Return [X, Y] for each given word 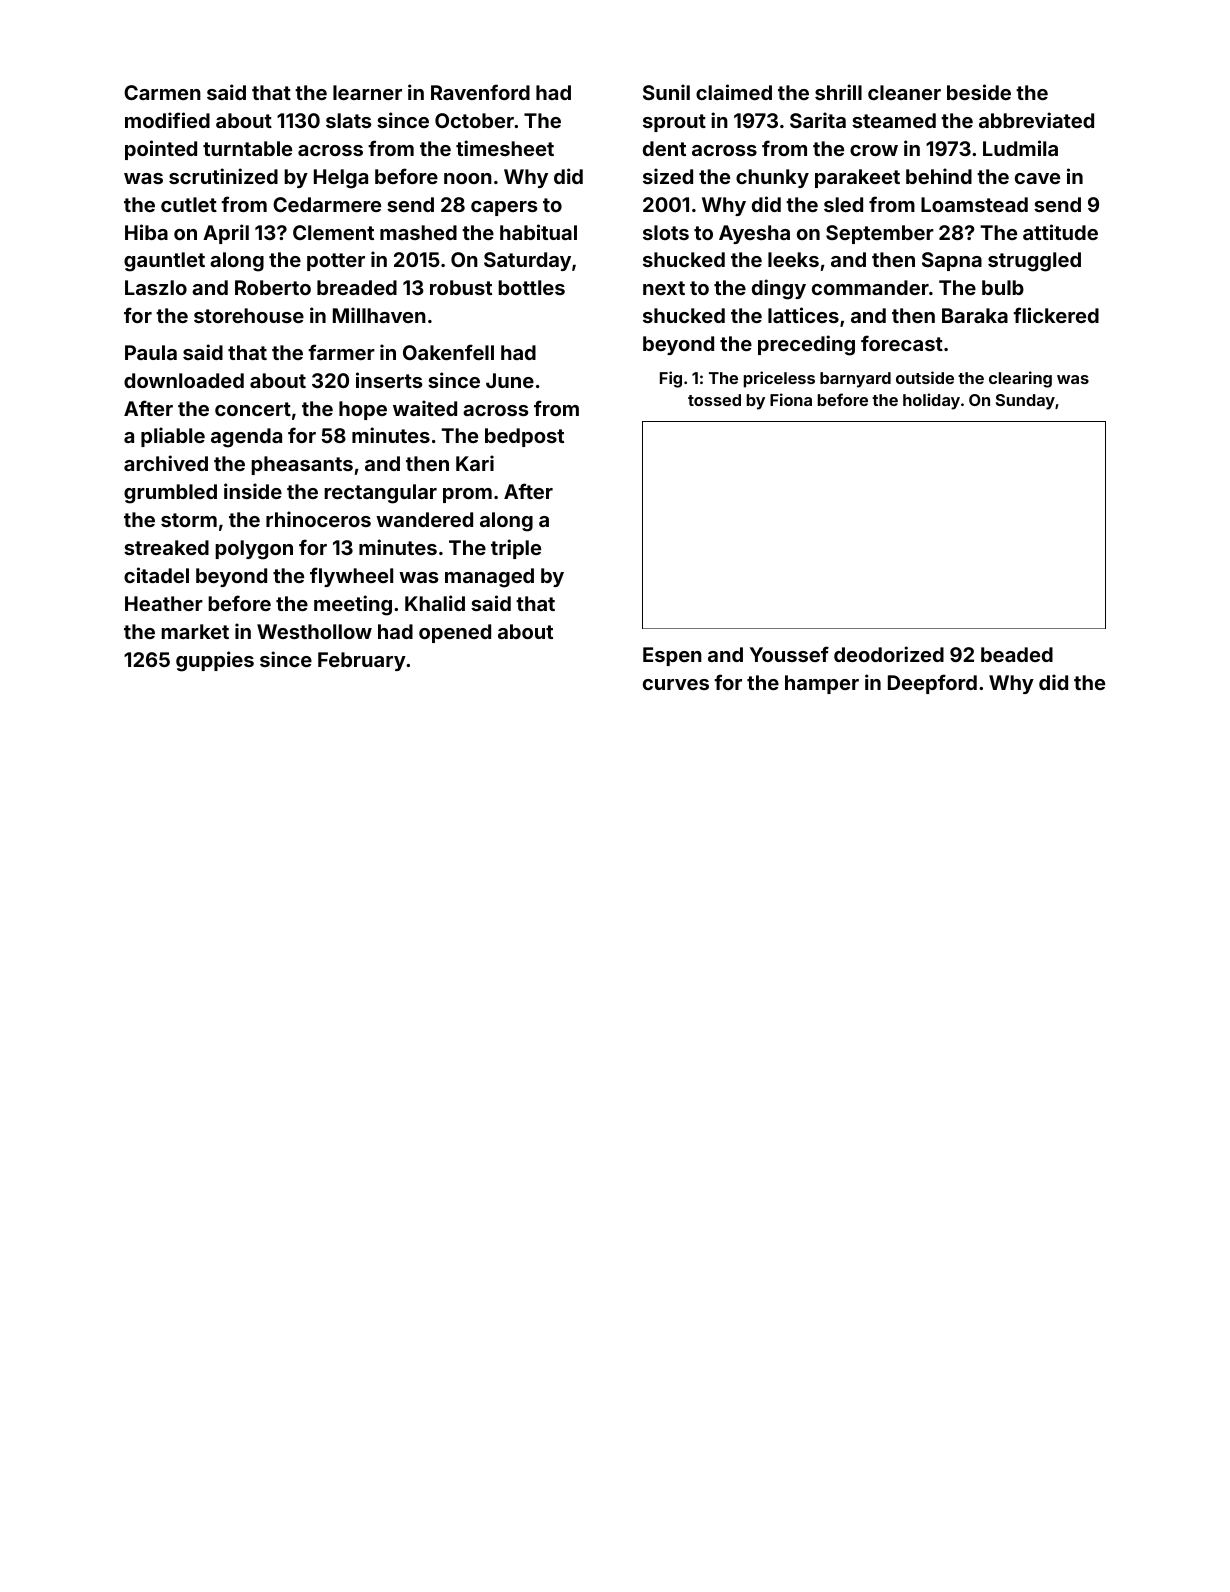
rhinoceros [318, 519]
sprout [674, 123]
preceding [806, 345]
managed [489, 578]
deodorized [889, 654]
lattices [803, 315]
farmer [341, 352]
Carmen [162, 92]
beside [979, 92]
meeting [353, 605]
